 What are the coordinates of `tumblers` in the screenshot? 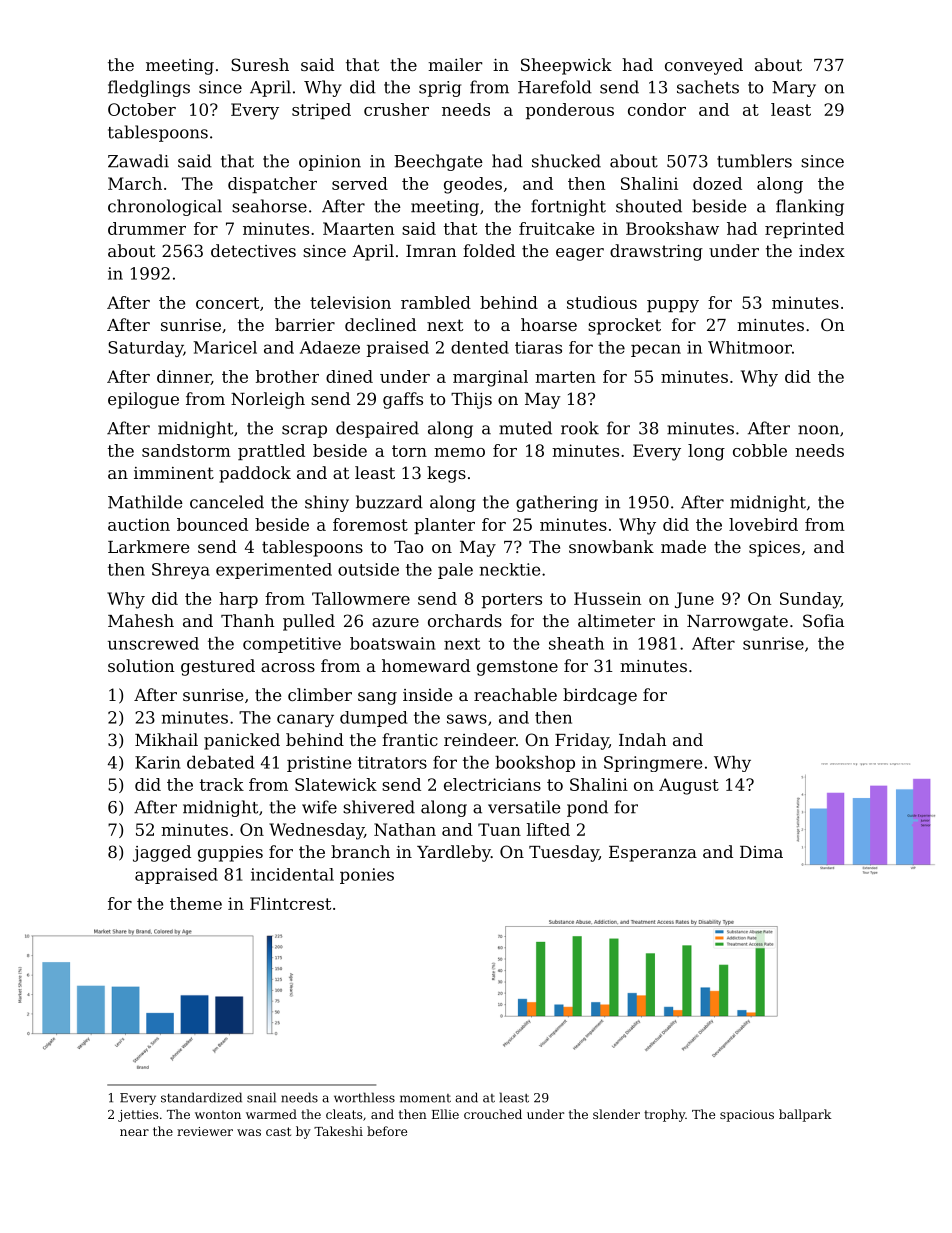 It's located at (754, 161).
